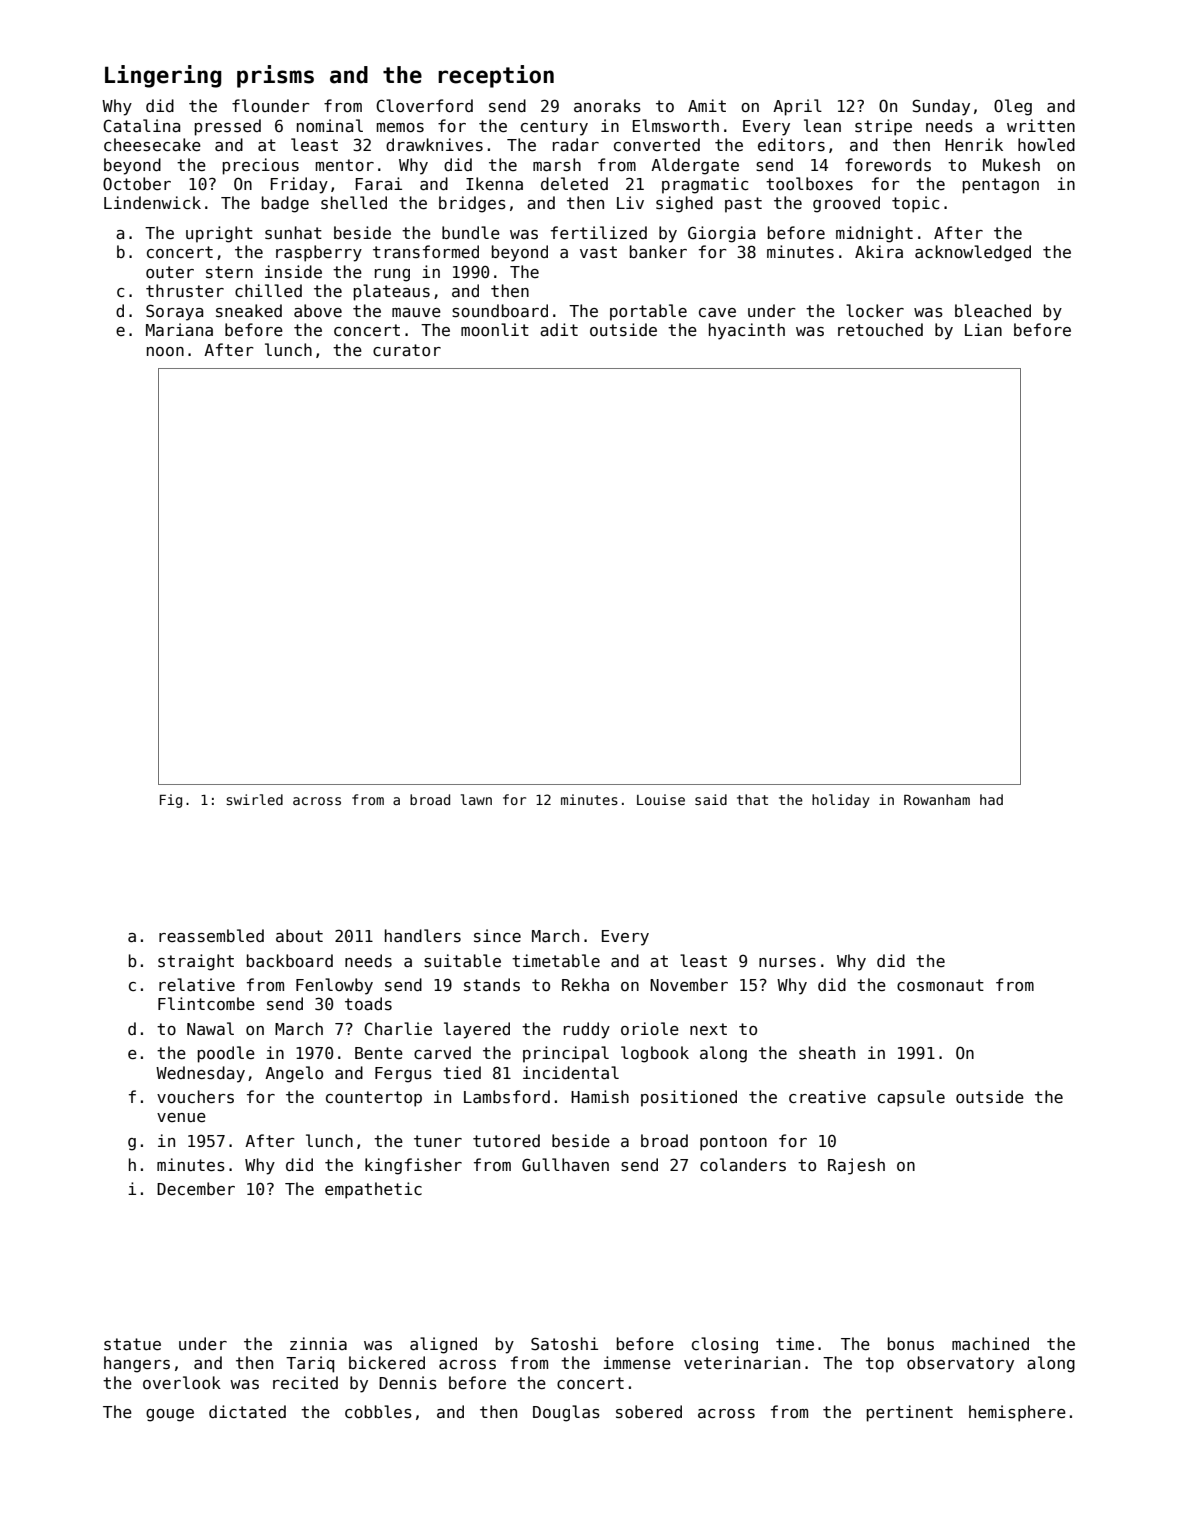 Image resolution: width=1179 pixels, height=1525 pixels. What do you see at coordinates (657, 144) in the page?
I see `converted` at bounding box center [657, 144].
